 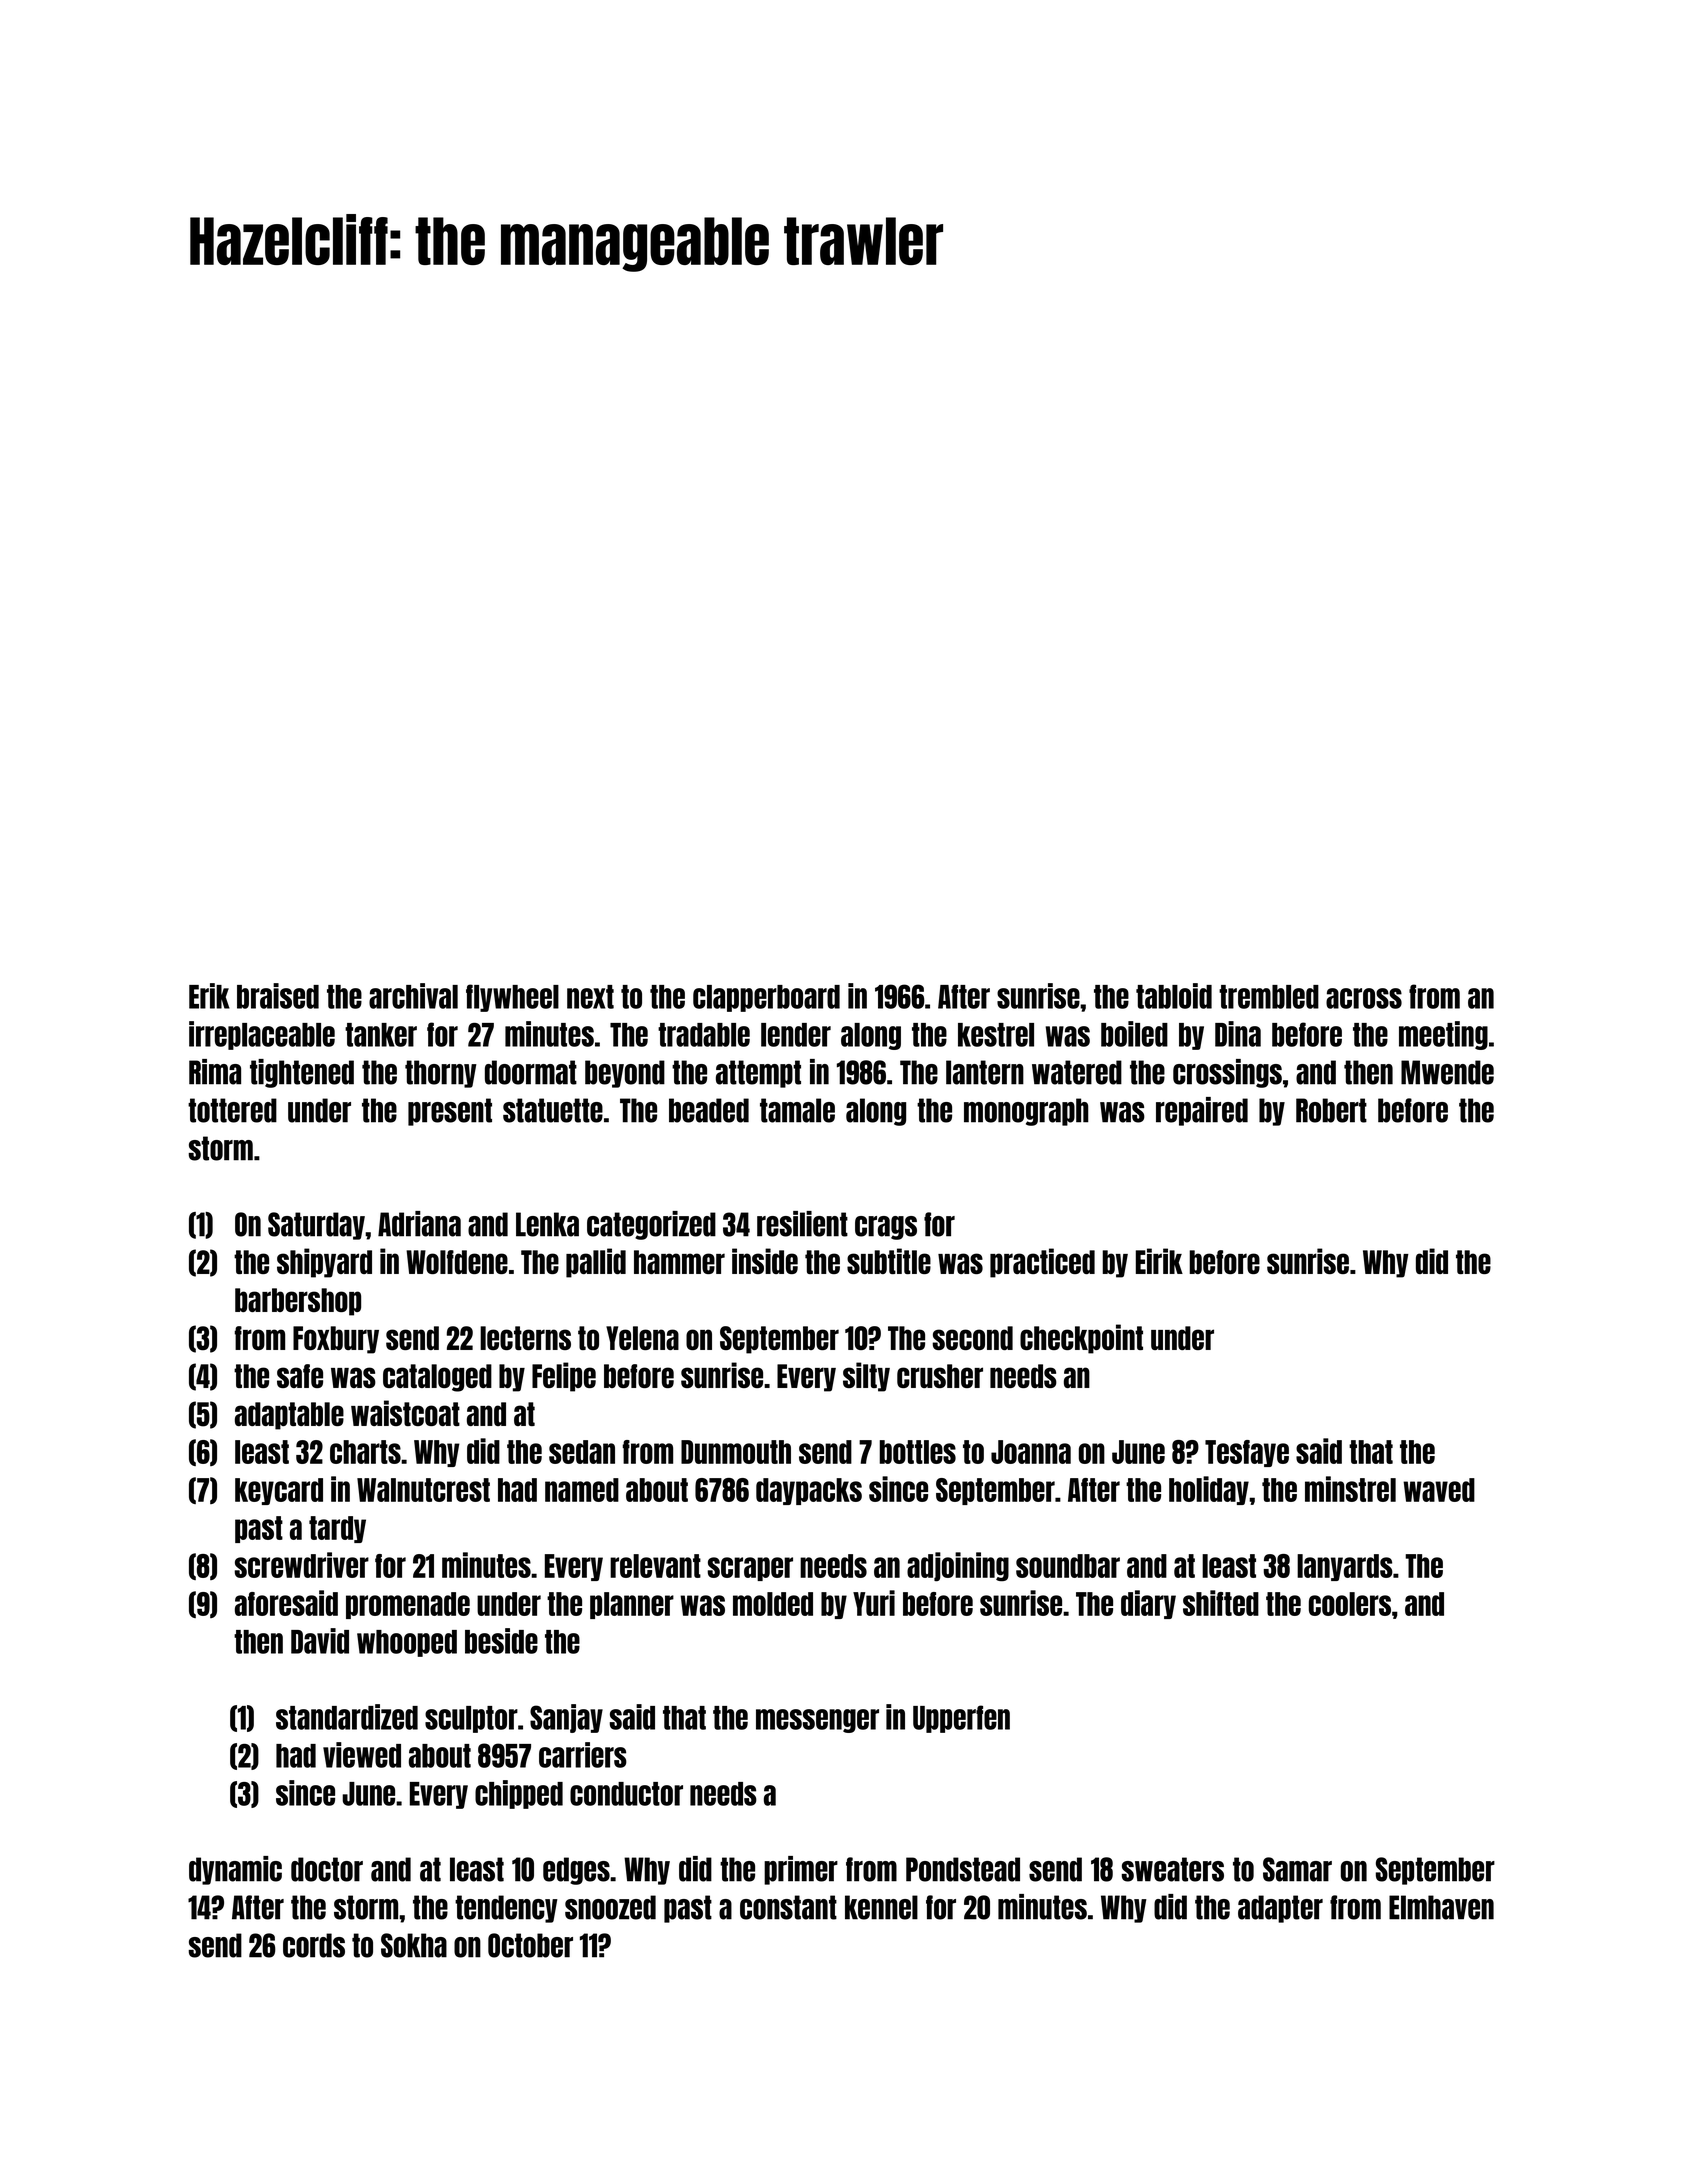 What do you see at coordinates (1026, 1112) in the document?
I see `monograph` at bounding box center [1026, 1112].
